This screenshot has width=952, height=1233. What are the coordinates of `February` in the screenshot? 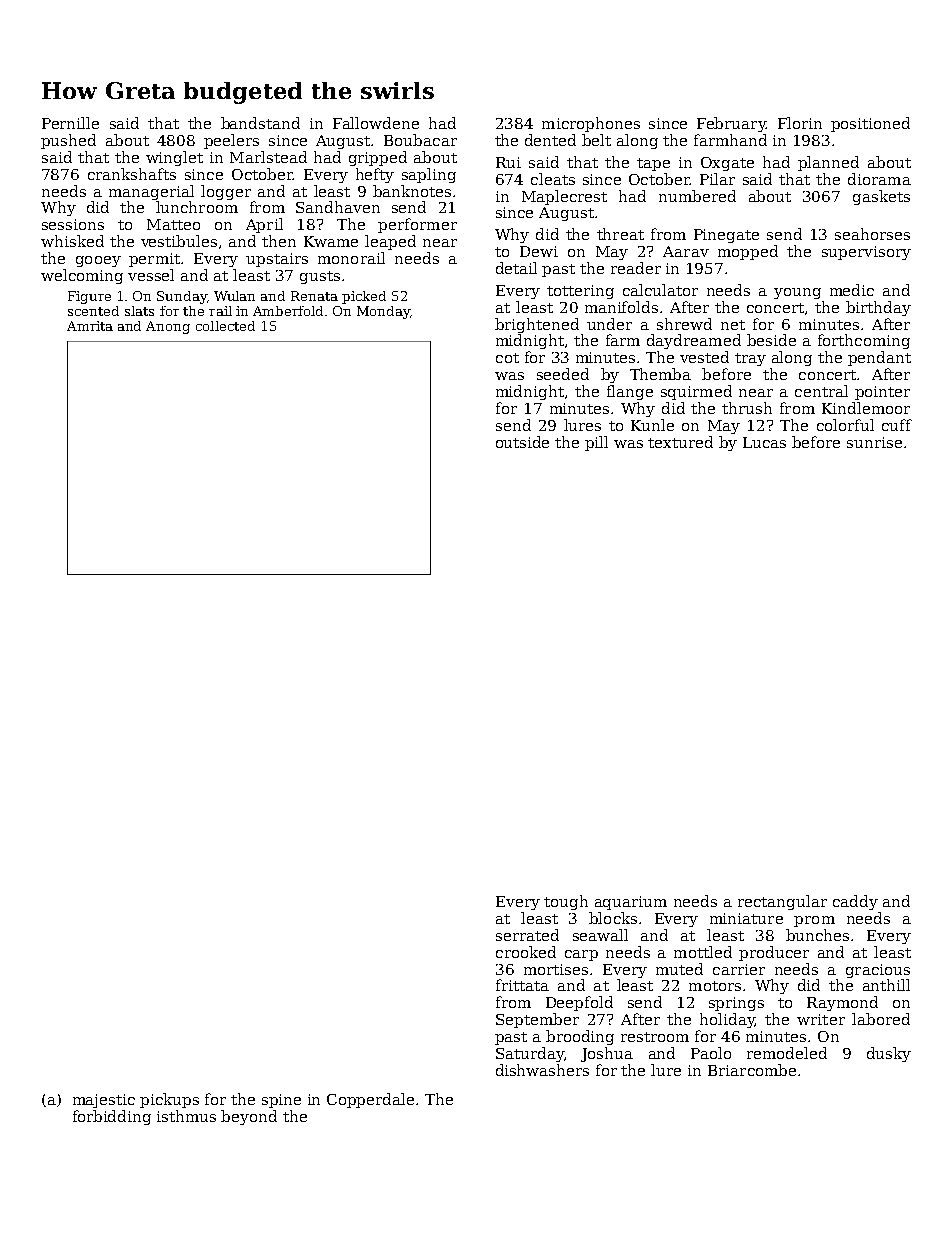 It's located at (731, 124).
